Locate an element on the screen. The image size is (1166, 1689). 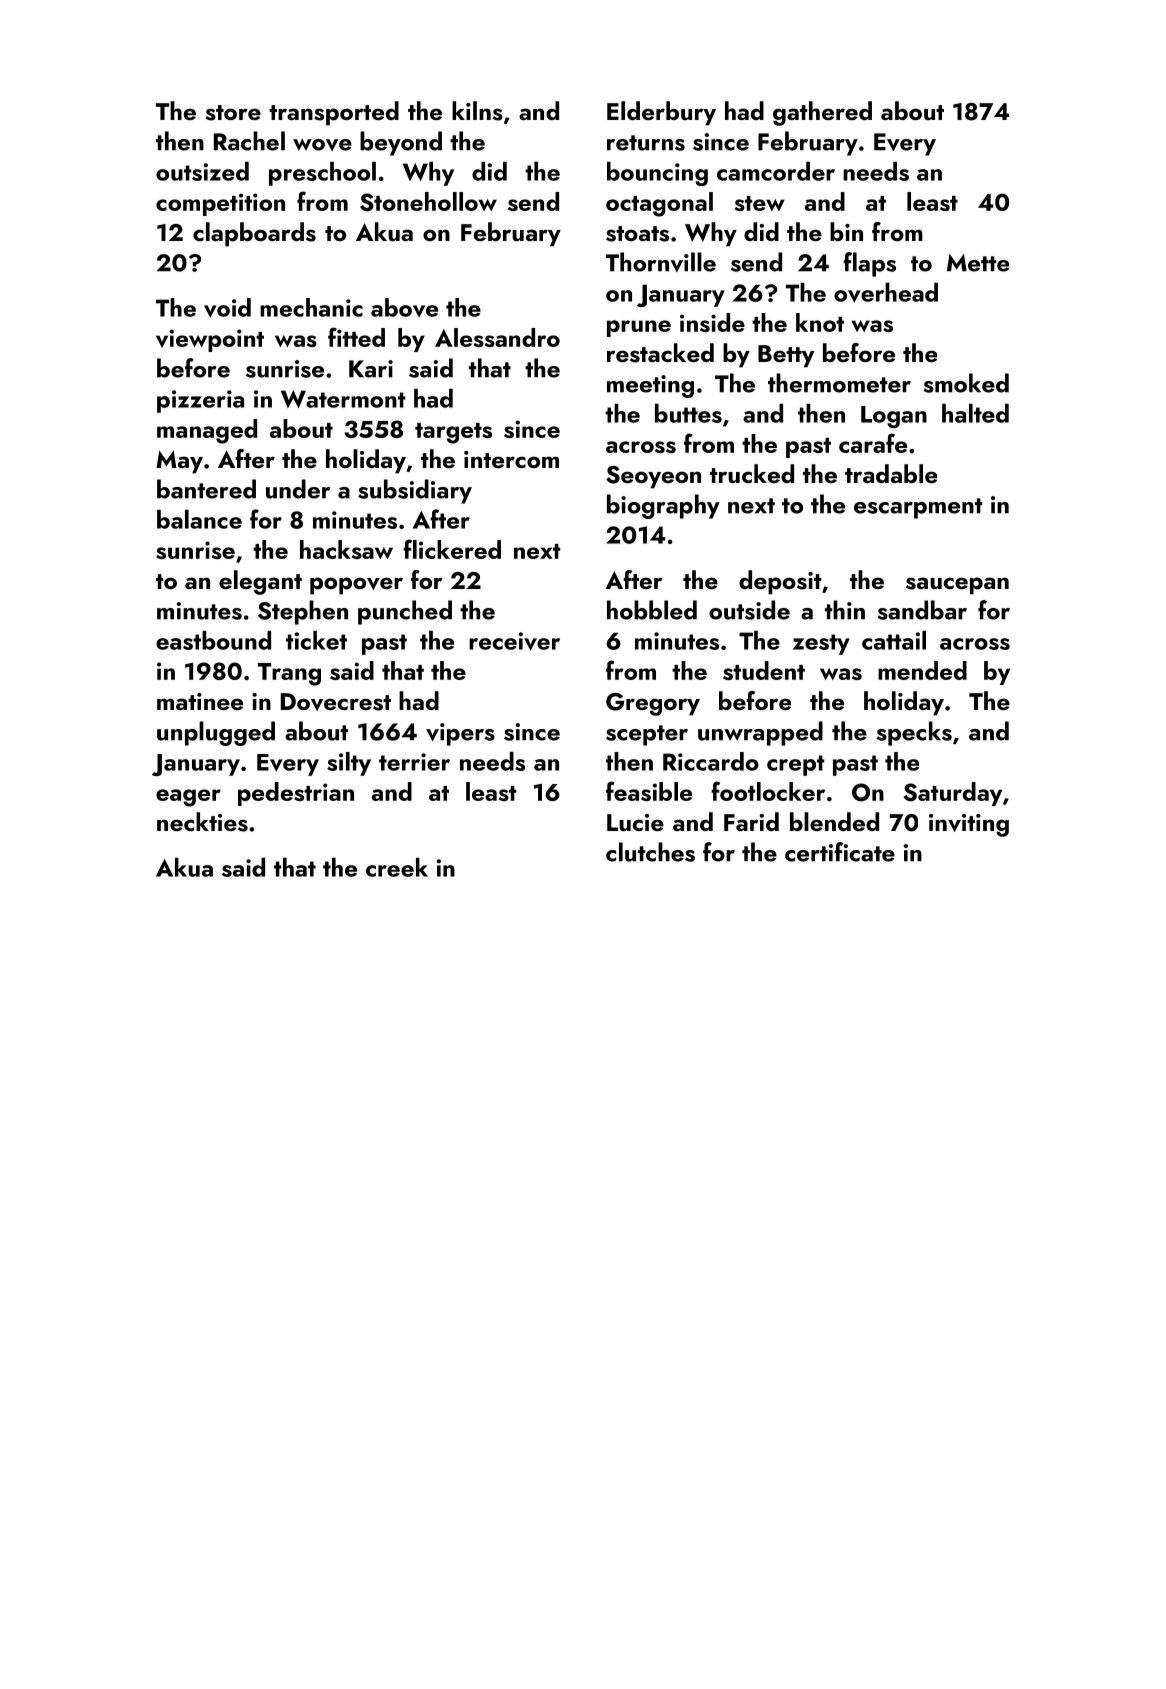
halted is located at coordinates (975, 413).
